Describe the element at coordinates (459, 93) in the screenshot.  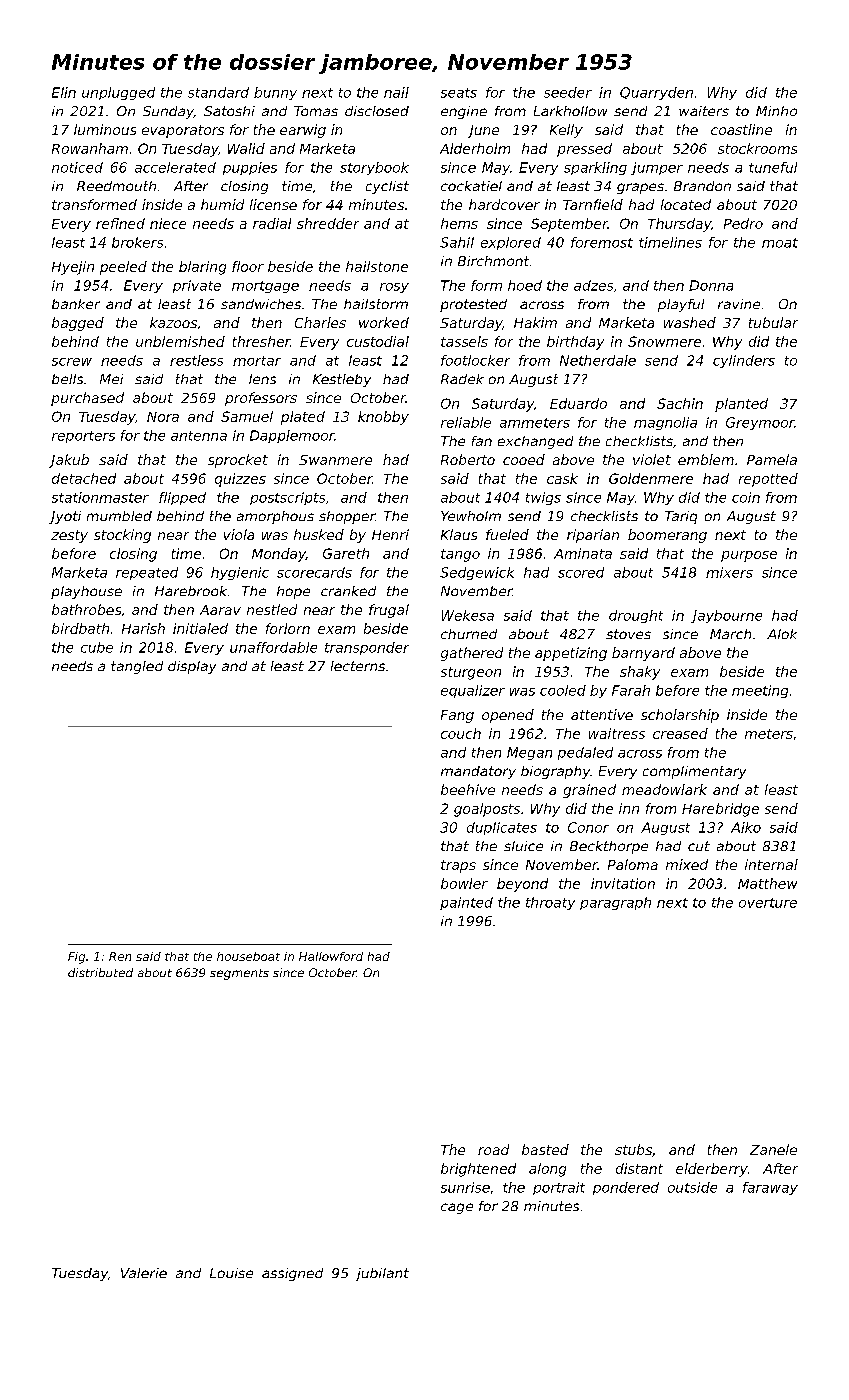
I see `seats` at that location.
